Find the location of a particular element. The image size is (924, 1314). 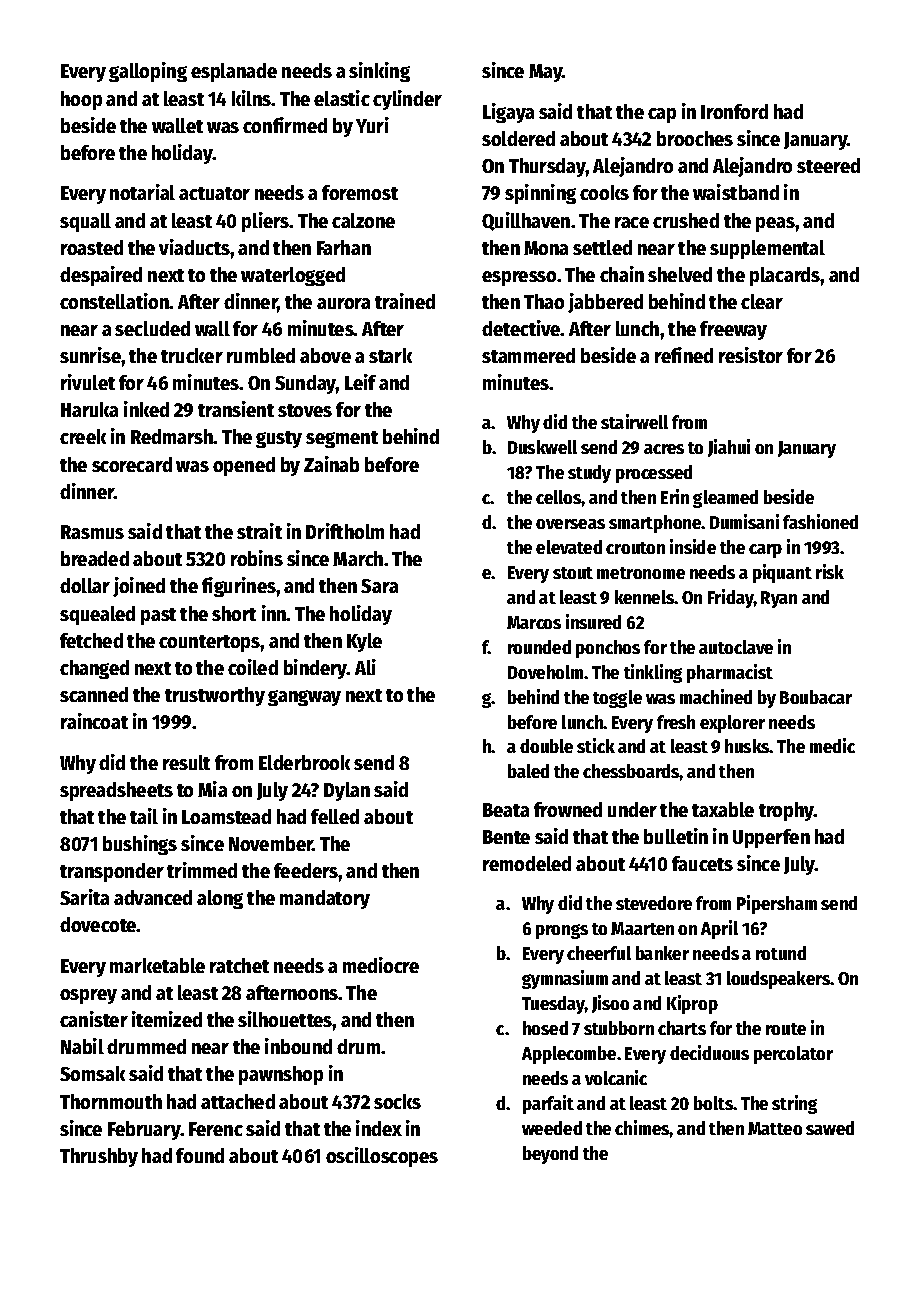

Upperfen is located at coordinates (771, 838).
